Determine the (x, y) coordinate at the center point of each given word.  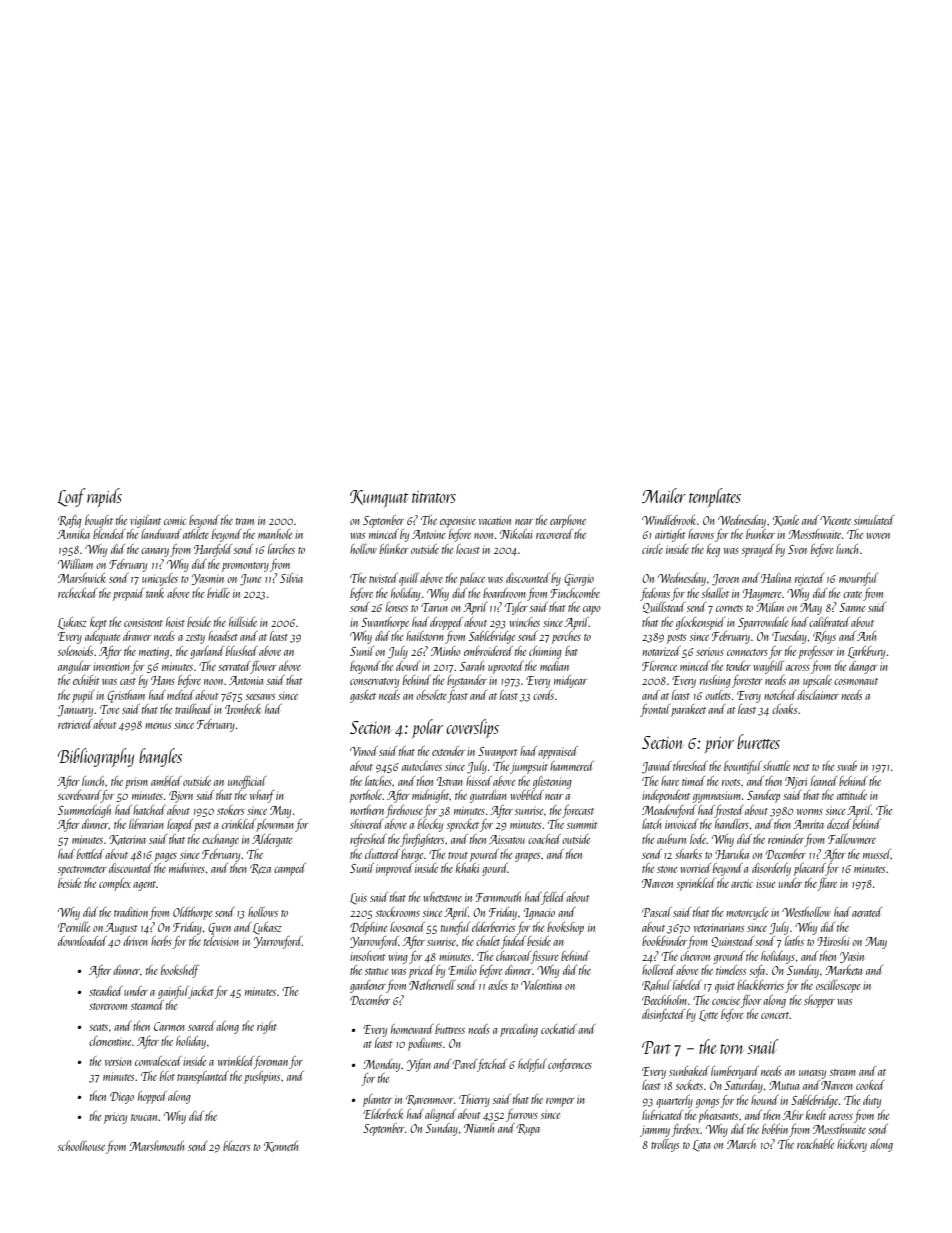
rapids (104, 497)
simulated (874, 520)
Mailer (664, 495)
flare (827, 884)
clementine (110, 1041)
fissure (544, 957)
